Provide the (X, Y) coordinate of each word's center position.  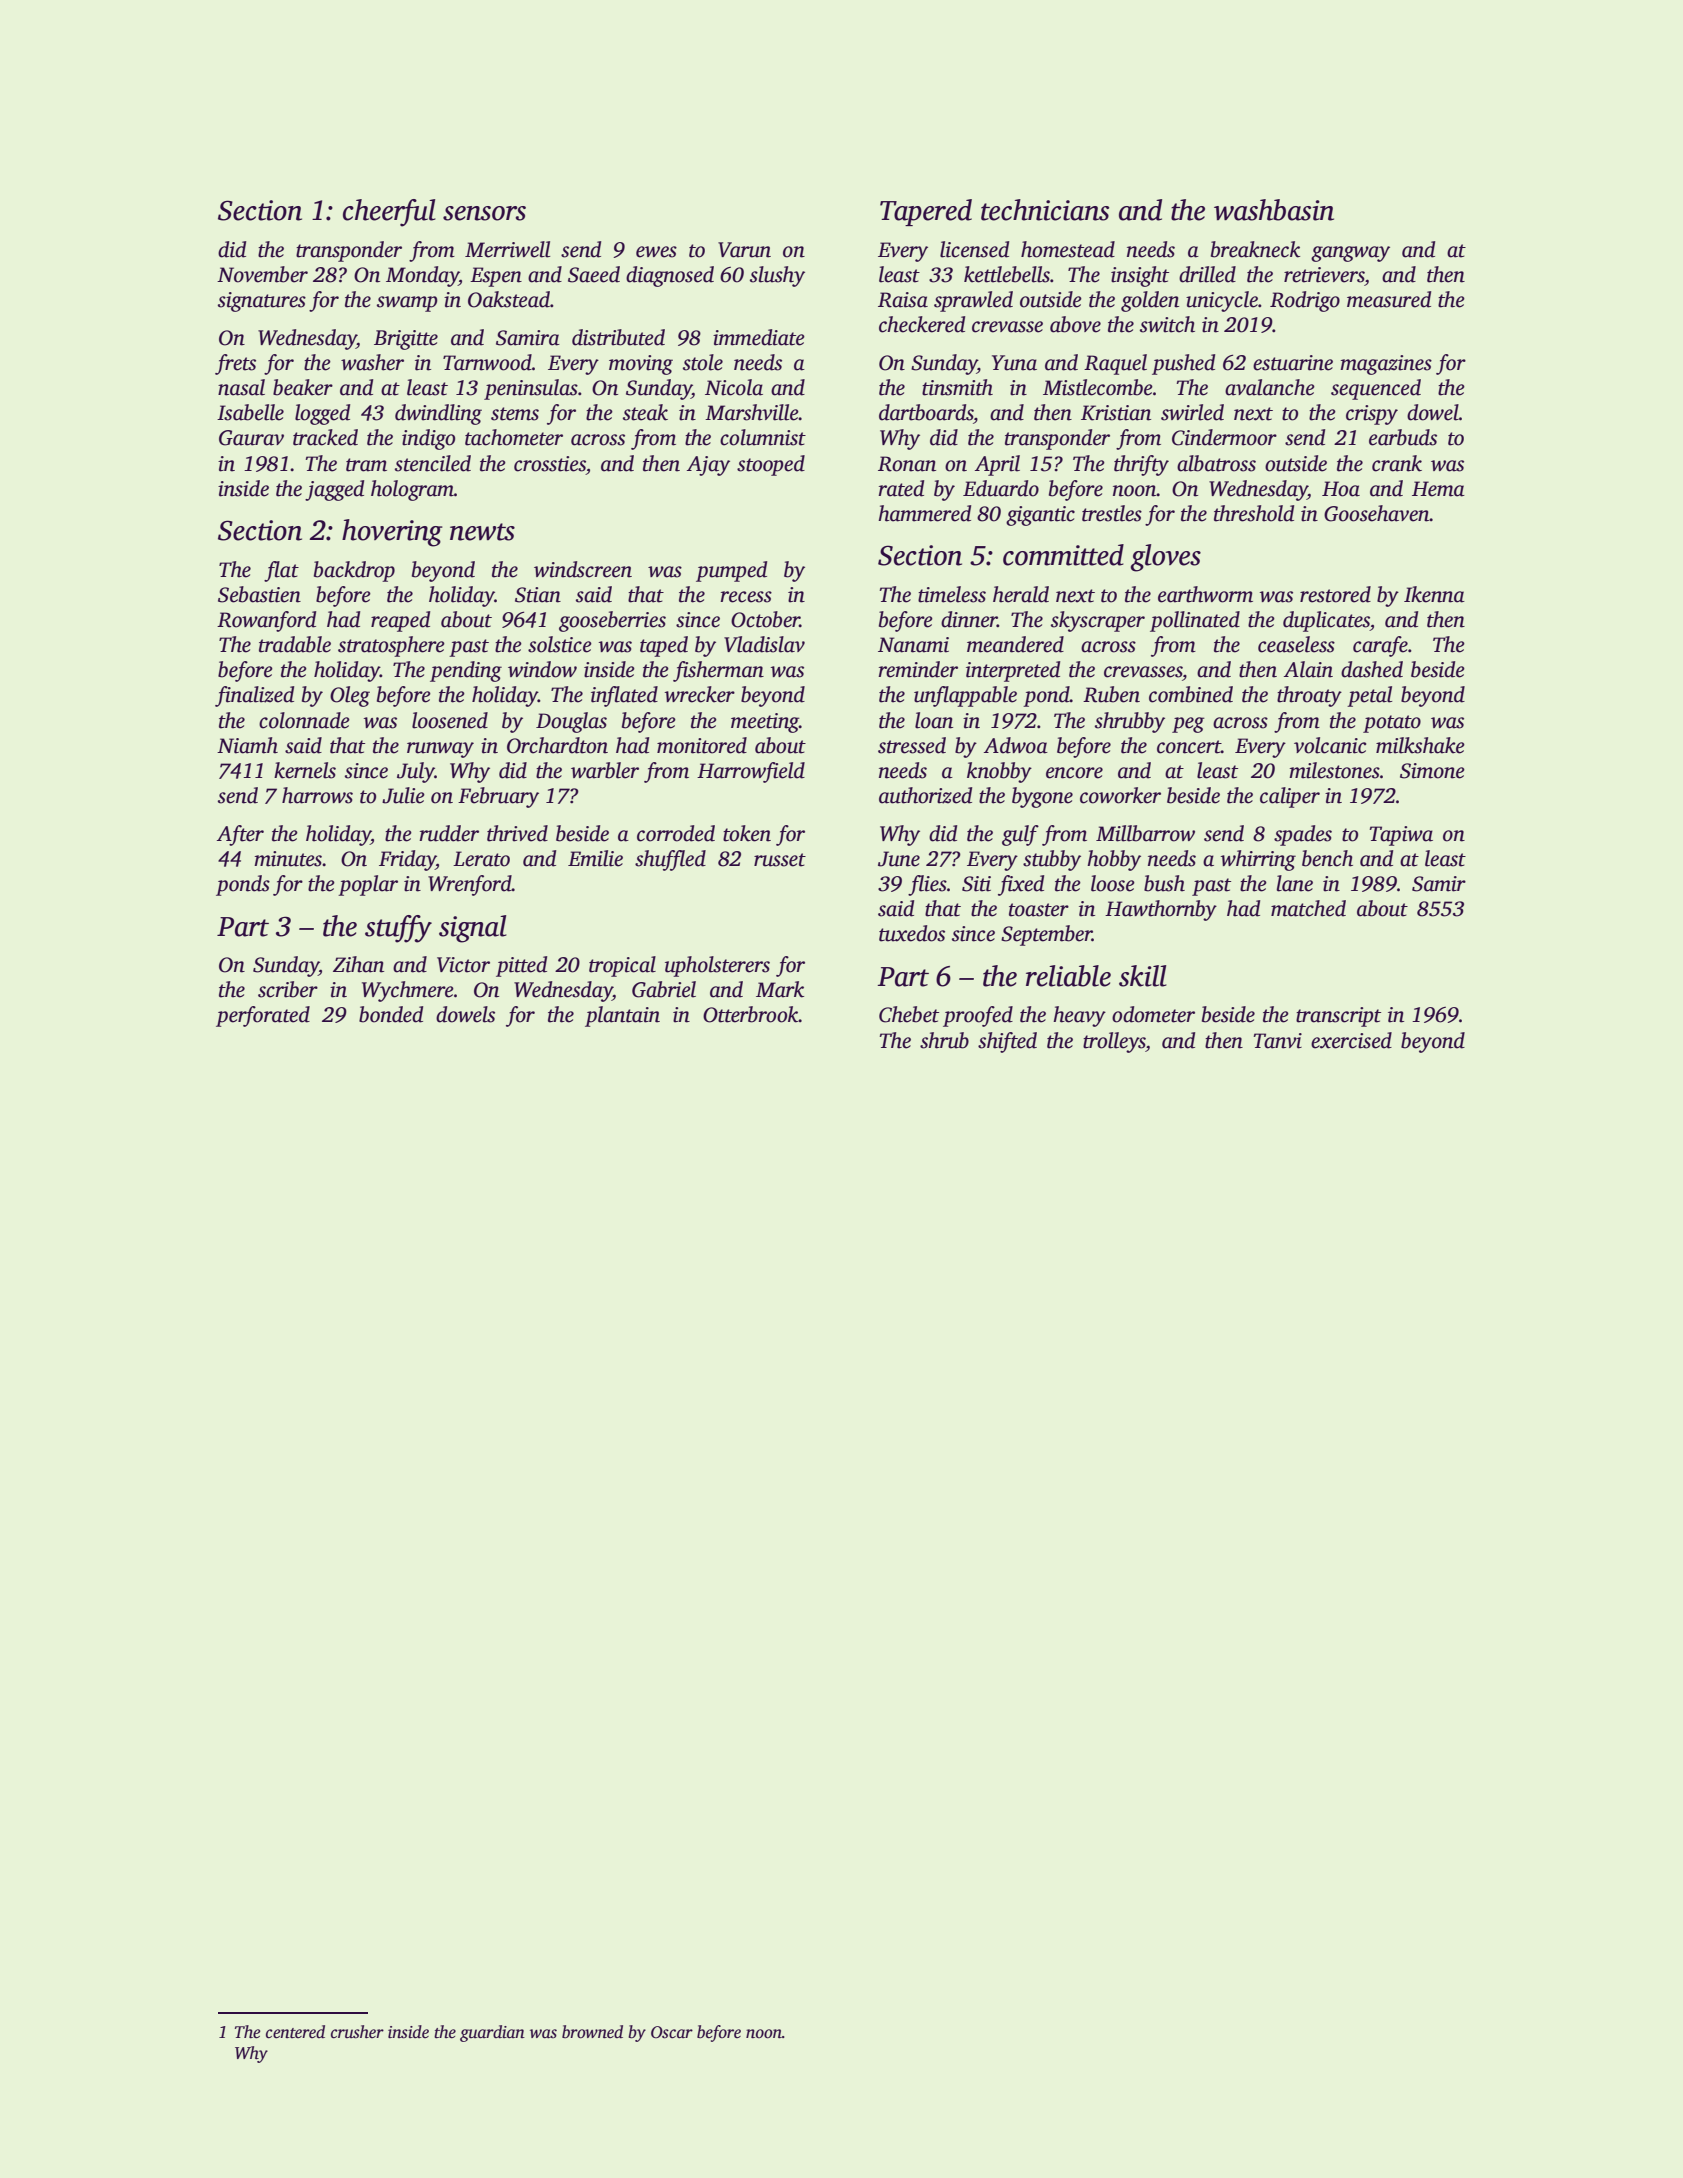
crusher (357, 2032)
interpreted (1013, 671)
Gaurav (251, 438)
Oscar (672, 2032)
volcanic (1330, 745)
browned (592, 2032)
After (240, 835)
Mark (780, 989)
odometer (1153, 1014)
